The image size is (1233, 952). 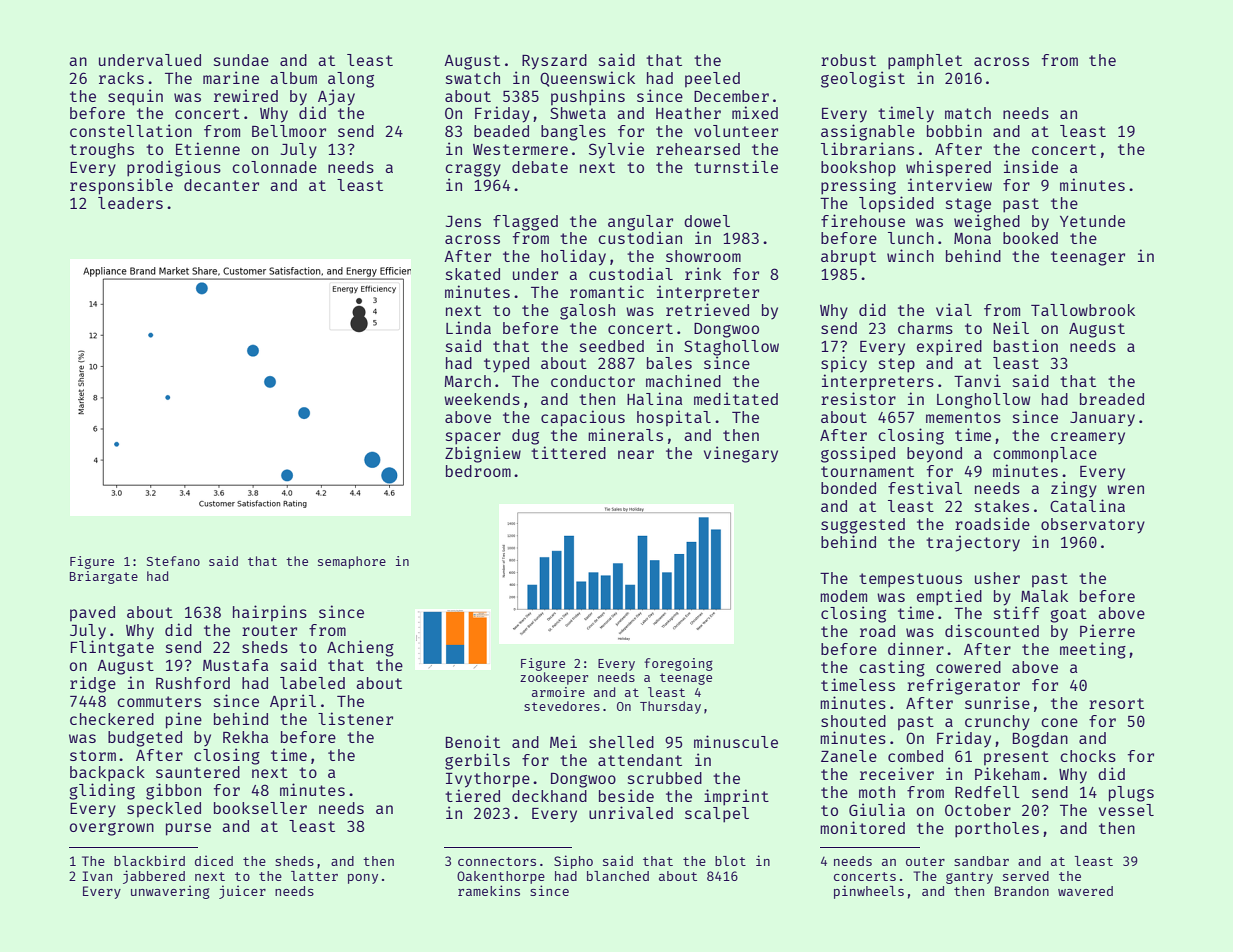 I want to click on suggested, so click(x=863, y=526).
